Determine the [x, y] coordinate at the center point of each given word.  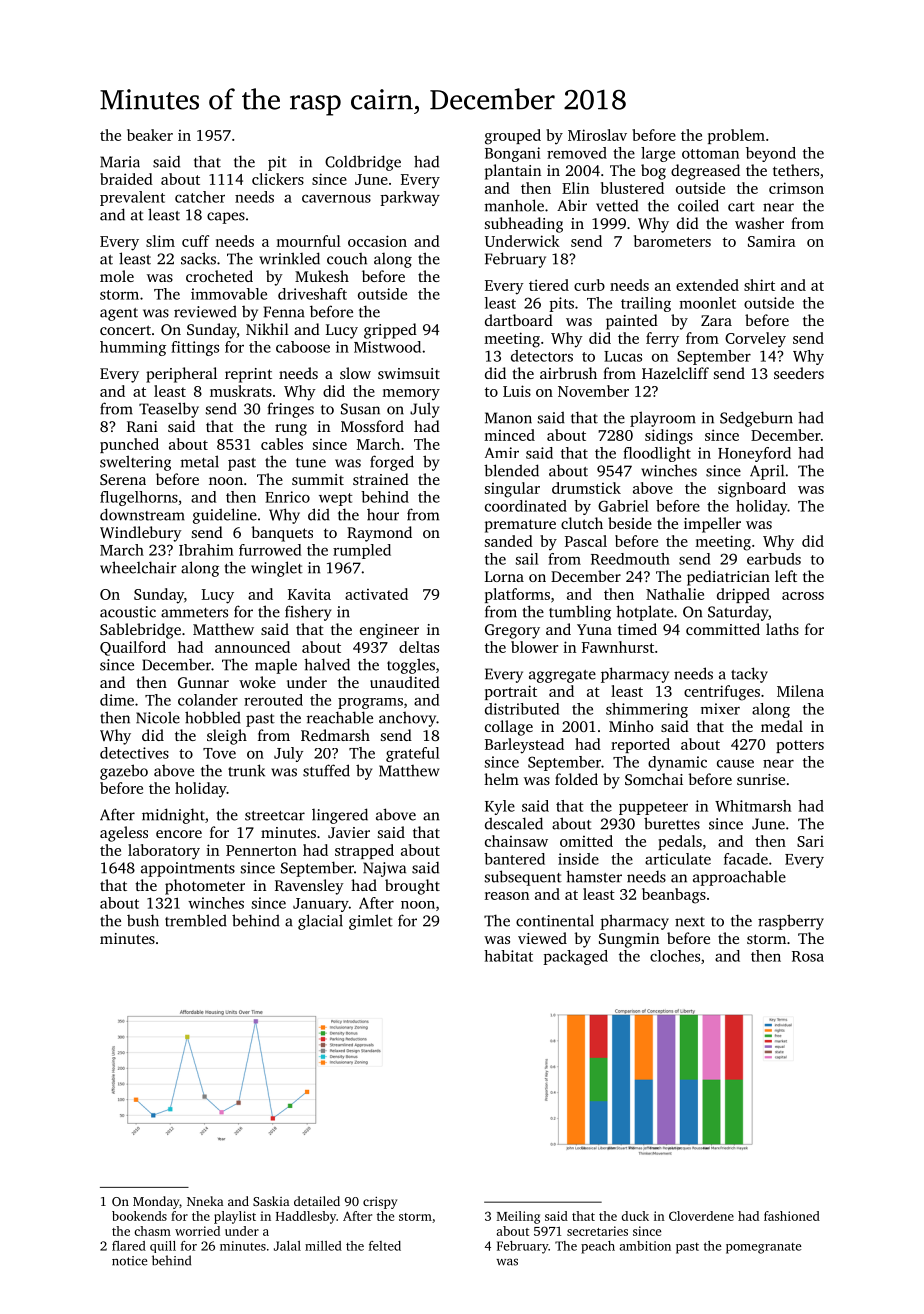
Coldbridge [363, 163]
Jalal [287, 1246]
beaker [150, 135]
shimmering [647, 710]
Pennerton [261, 850]
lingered [340, 816]
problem [736, 136]
